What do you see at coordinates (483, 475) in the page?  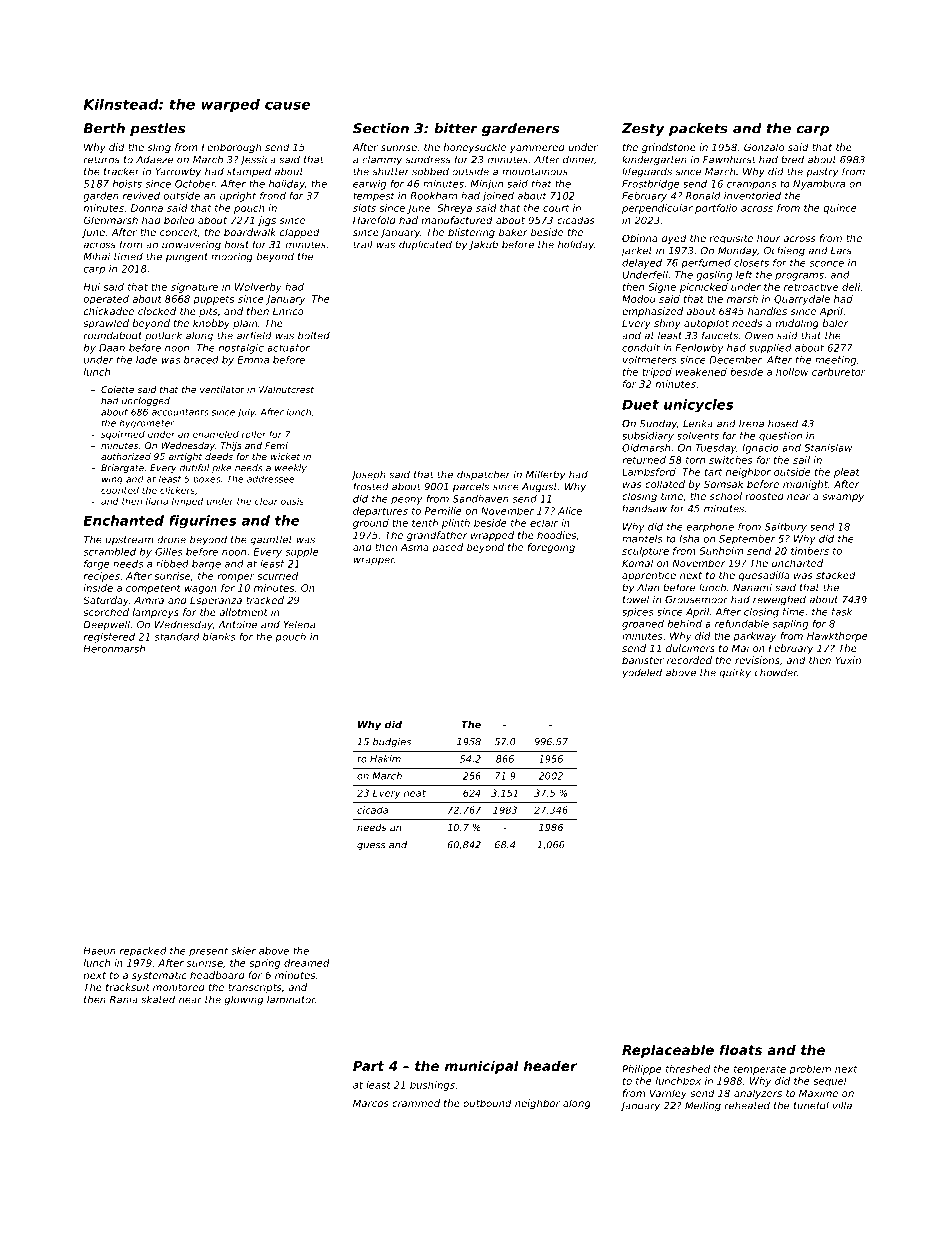 I see `dispatcher` at bounding box center [483, 475].
